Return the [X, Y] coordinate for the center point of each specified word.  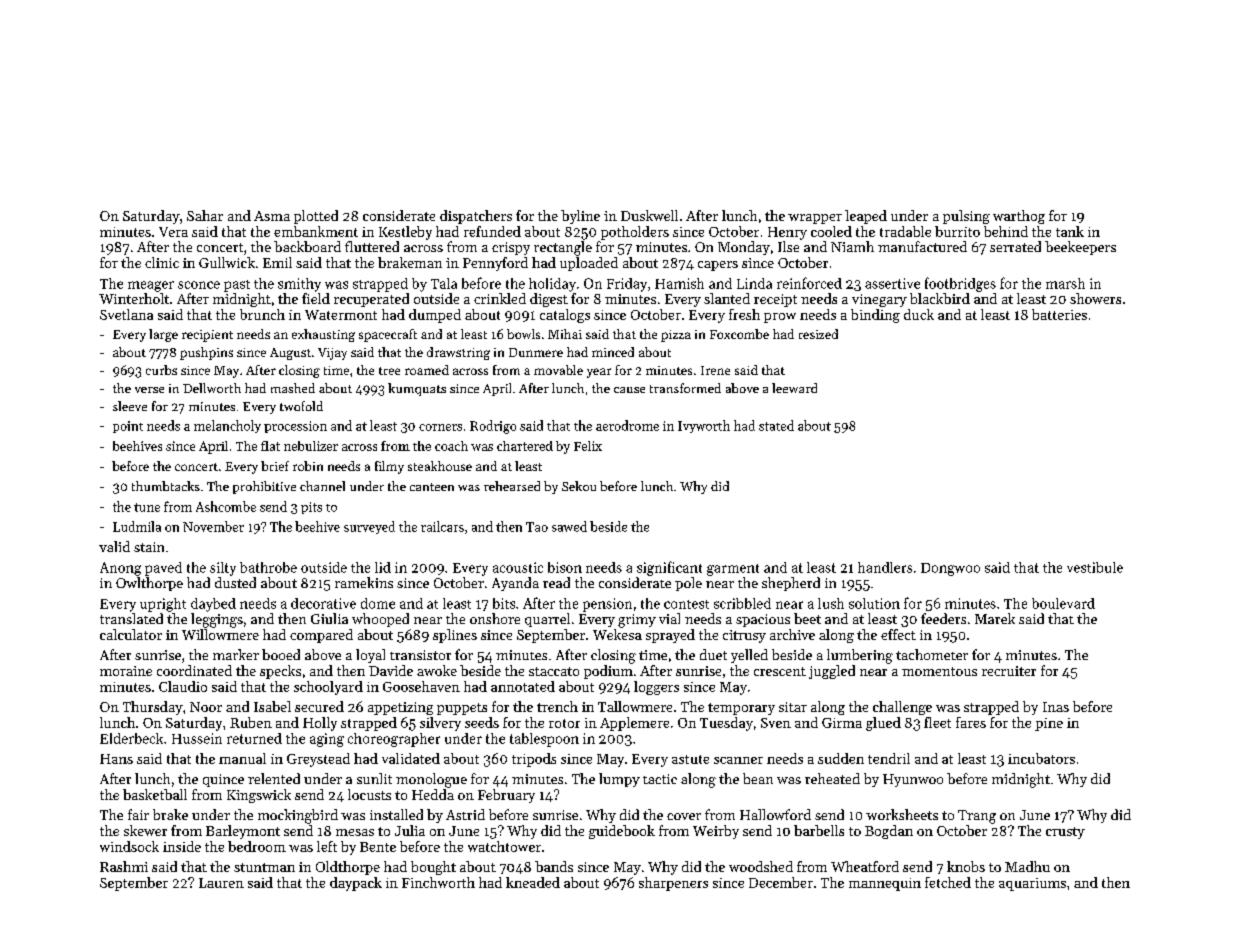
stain [149, 547]
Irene [715, 370]
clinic [162, 262]
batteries [1059, 314]
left [327, 846]
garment [733, 570]
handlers [885, 567]
